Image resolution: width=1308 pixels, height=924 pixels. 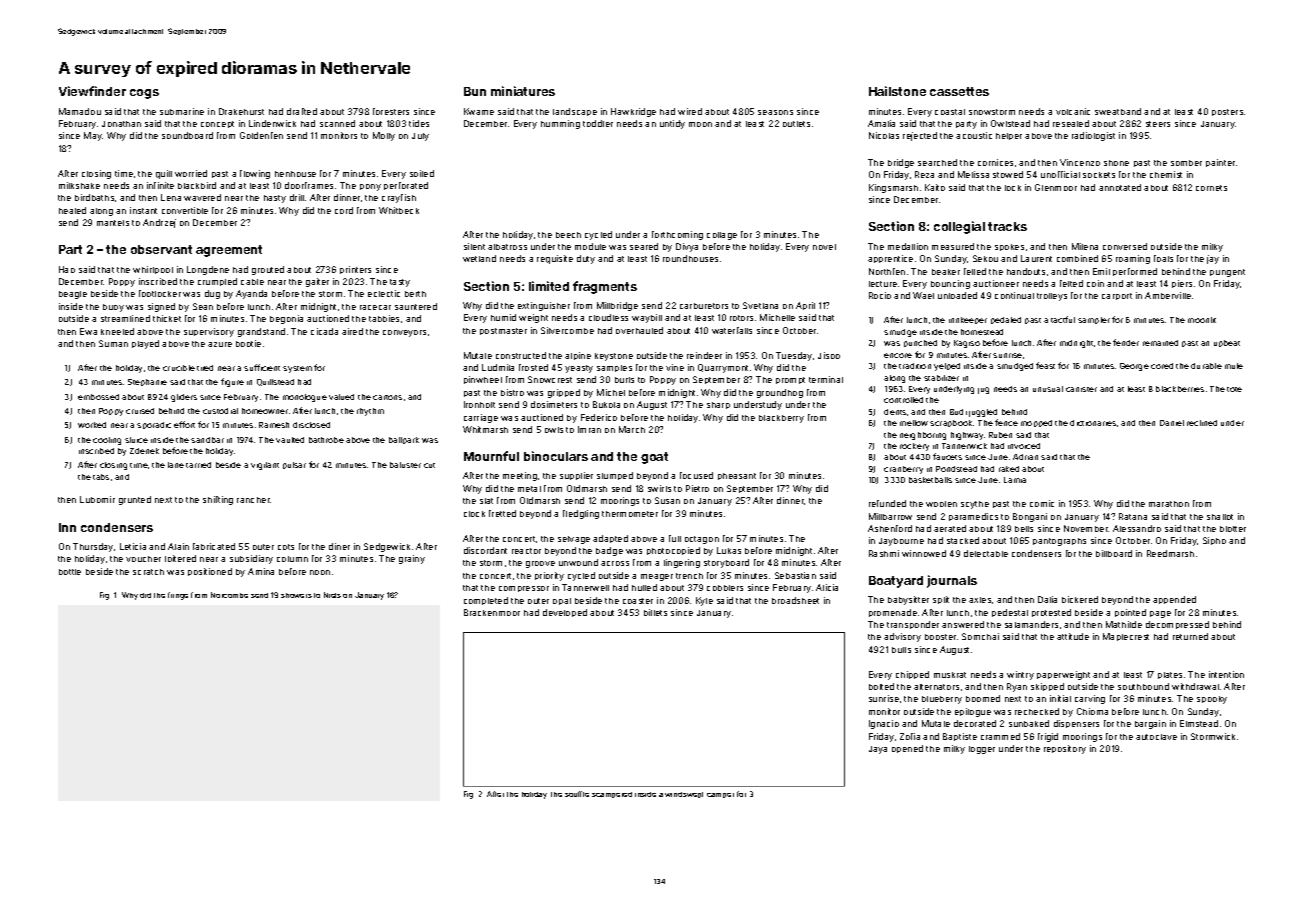 I want to click on comic, so click(x=1042, y=503).
